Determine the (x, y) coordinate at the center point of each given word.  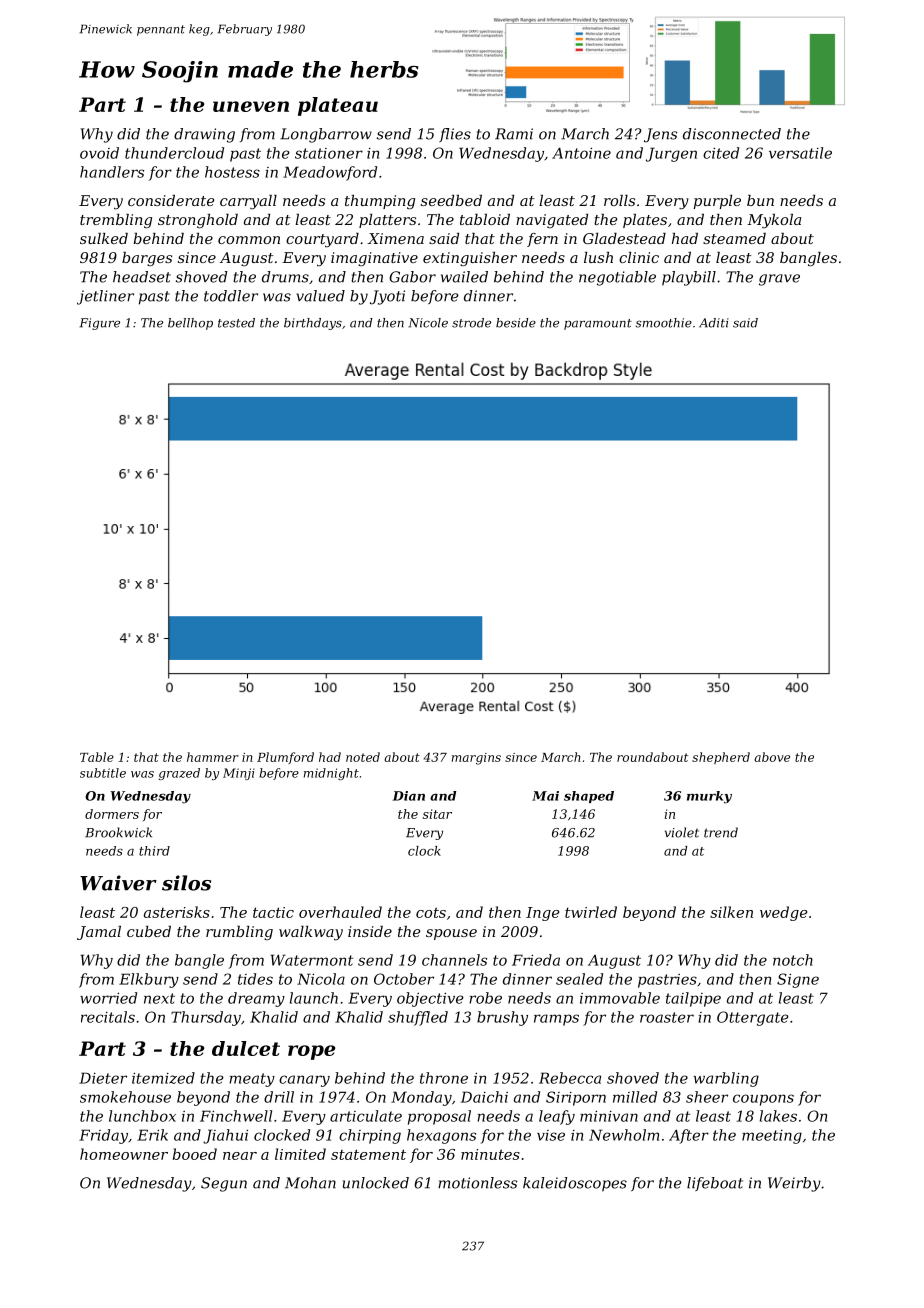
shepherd (721, 758)
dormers (112, 814)
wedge (783, 913)
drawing (204, 135)
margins (476, 759)
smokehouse (125, 1097)
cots (431, 912)
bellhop (190, 324)
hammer (213, 757)
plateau (338, 106)
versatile (800, 153)
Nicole (428, 323)
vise (551, 1135)
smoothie (663, 323)
